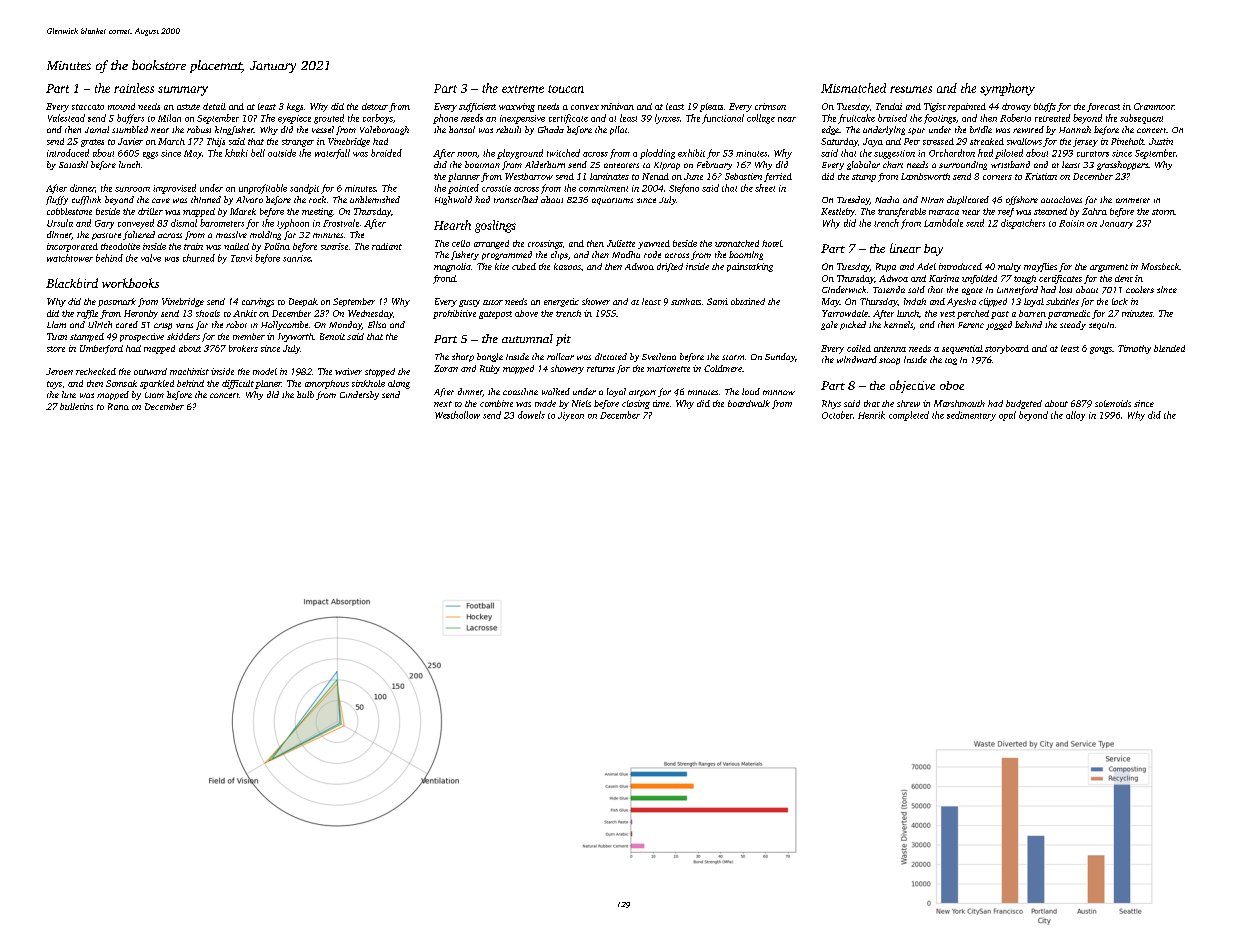  Describe the element at coordinates (348, 371) in the page. I see `waiver` at that location.
